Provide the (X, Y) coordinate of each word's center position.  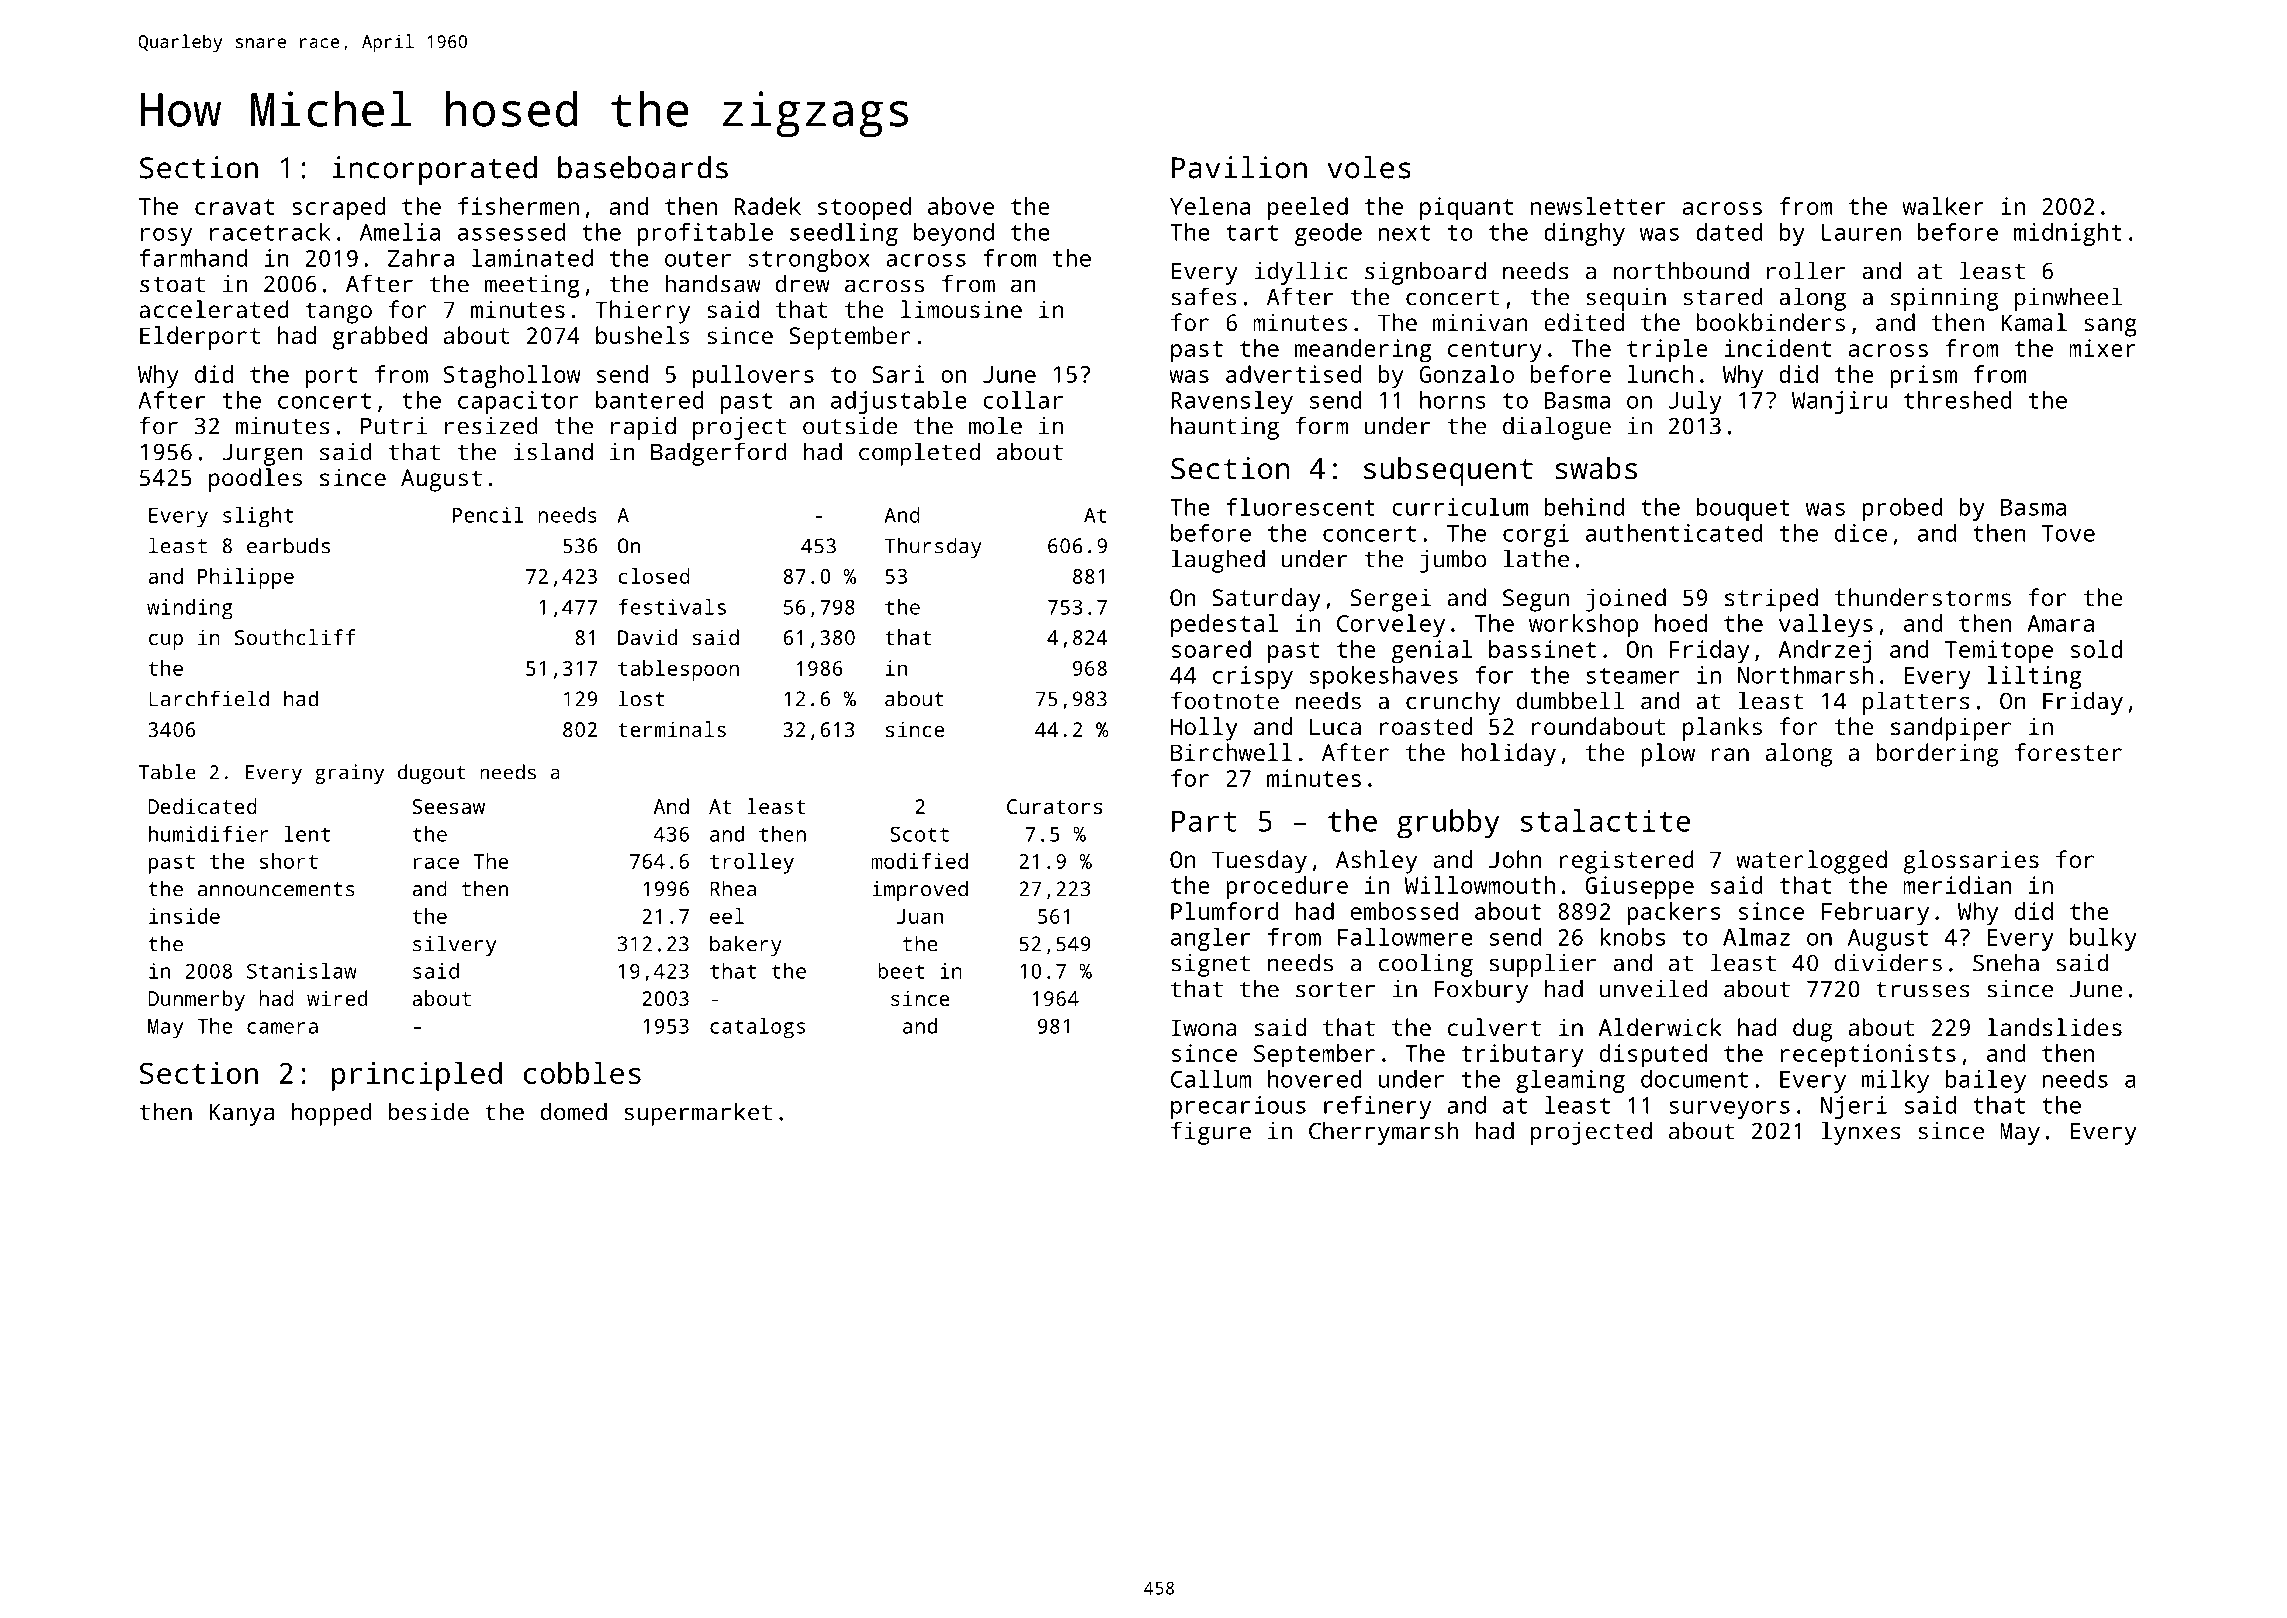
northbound (1681, 270)
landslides (2054, 1027)
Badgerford (719, 454)
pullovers (753, 377)
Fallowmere (1405, 937)
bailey (1986, 1081)
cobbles (582, 1072)
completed (919, 454)
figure (1211, 1133)
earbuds (288, 545)
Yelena (1210, 206)
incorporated (434, 170)
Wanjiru (1839, 402)
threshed (1958, 400)
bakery (746, 945)
